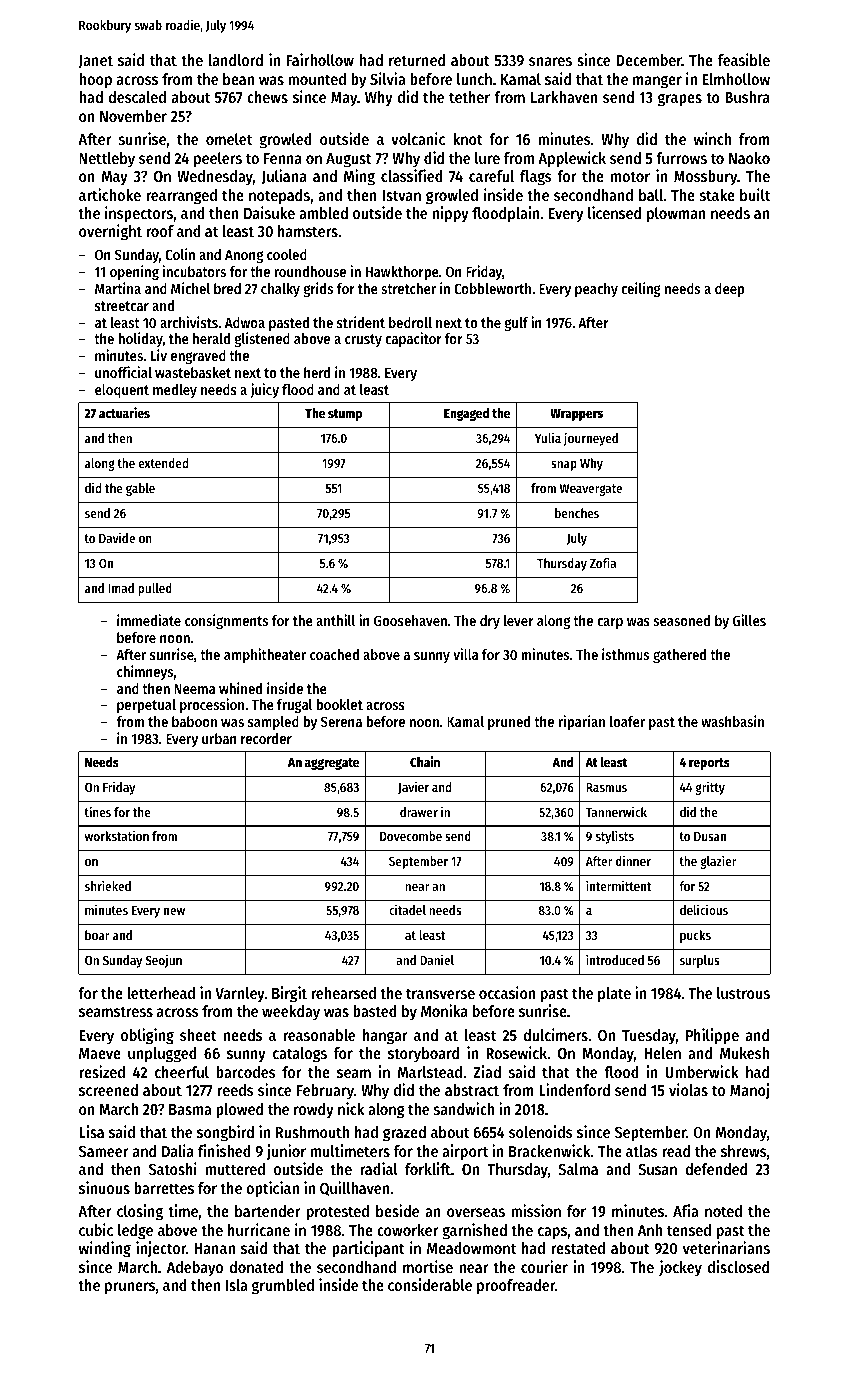 The height and width of the screenshot is (1400, 849). I want to click on disclosed, so click(738, 1266).
